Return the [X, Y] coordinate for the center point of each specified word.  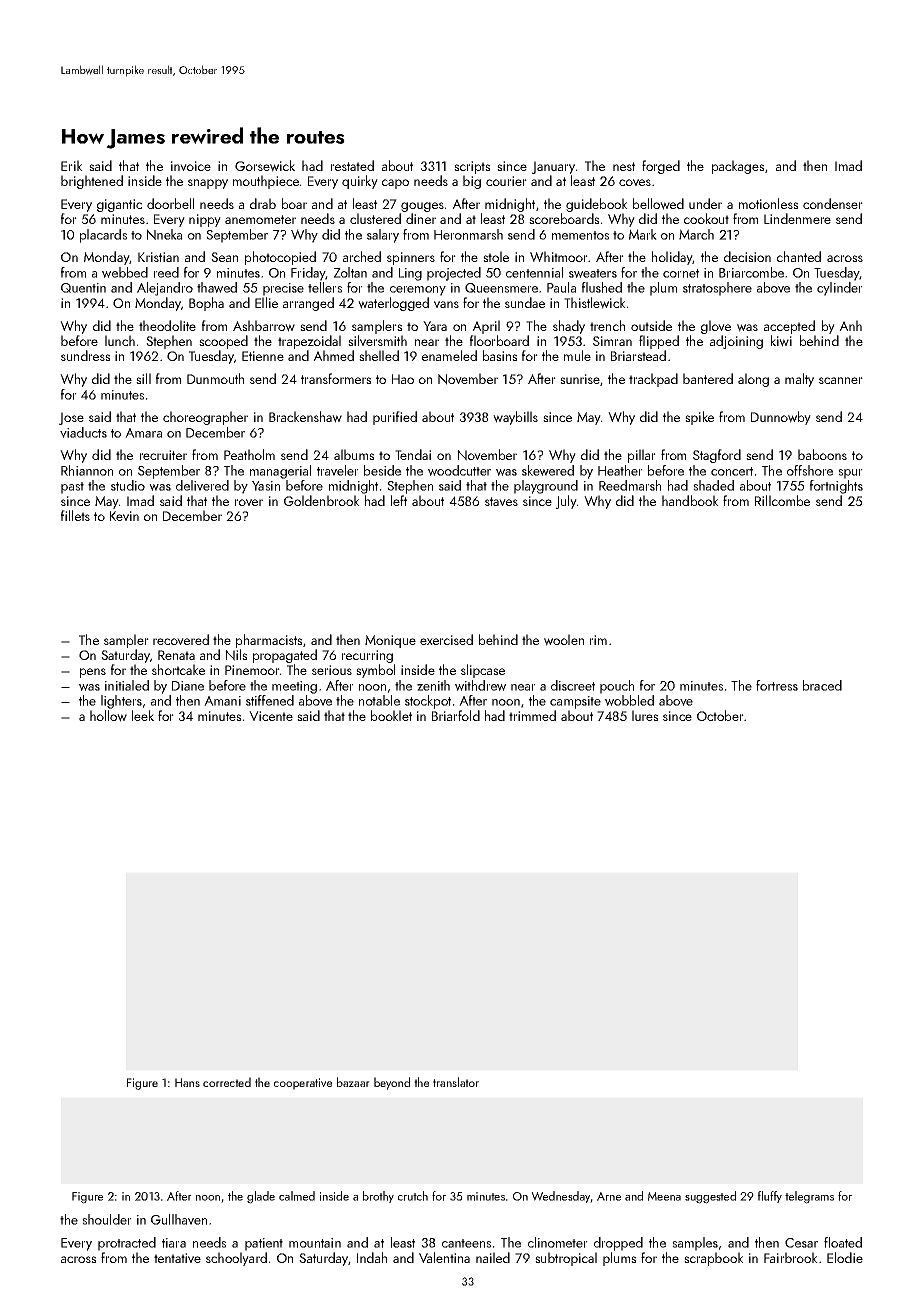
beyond [392, 1083]
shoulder [107, 1219]
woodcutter [459, 470]
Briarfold [456, 715]
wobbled [629, 700]
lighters [121, 702]
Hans [187, 1082]
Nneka [164, 234]
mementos [580, 235]
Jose [71, 418]
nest [624, 166]
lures [645, 715]
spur [850, 474]
